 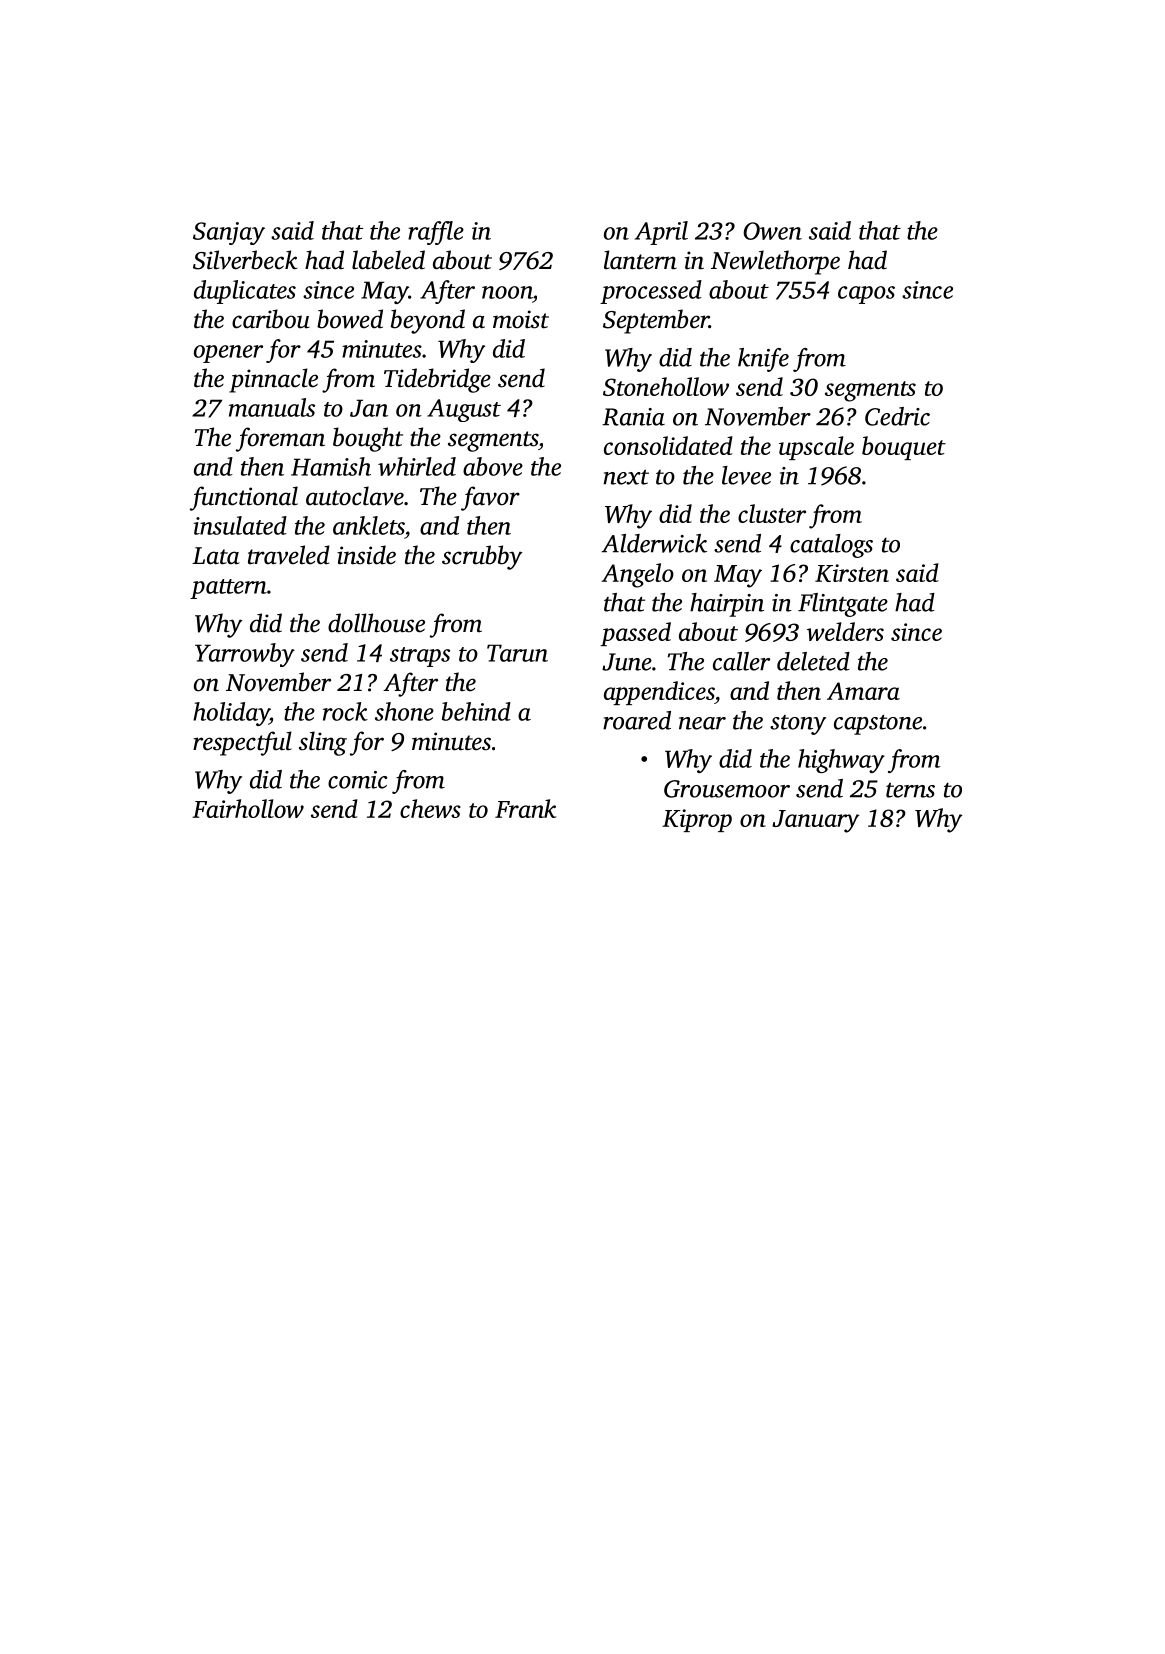 I want to click on deleted, so click(x=813, y=661).
